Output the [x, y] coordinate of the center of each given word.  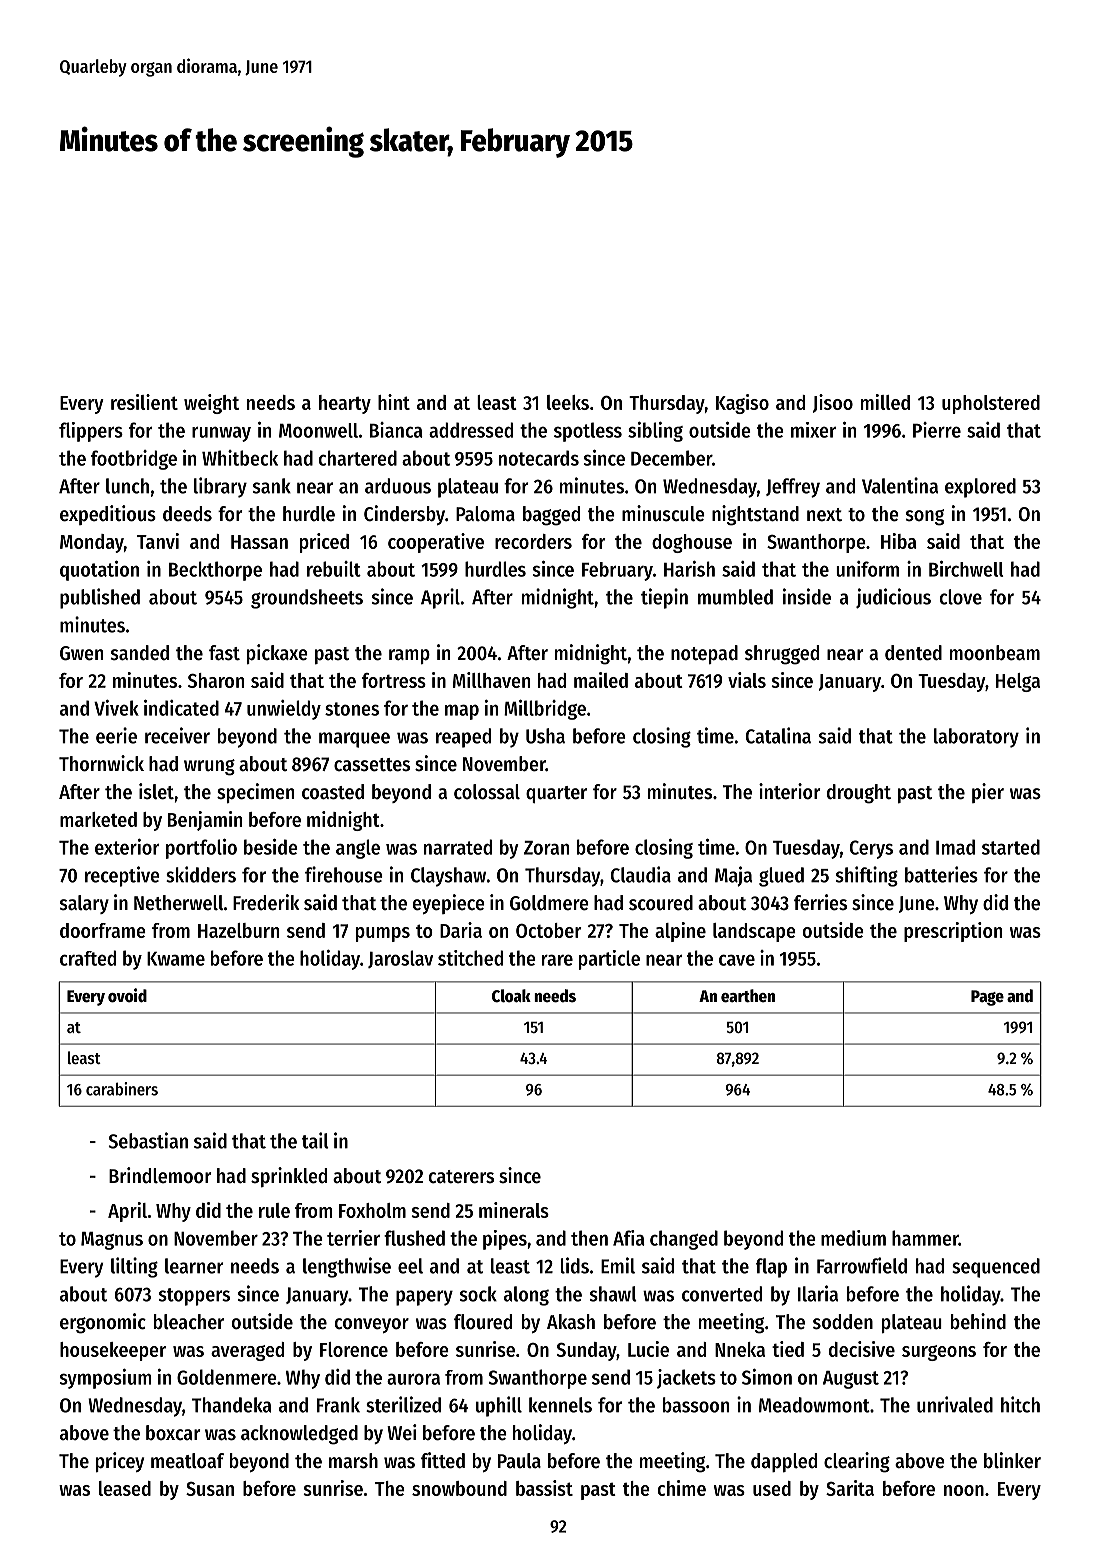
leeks [568, 402]
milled [885, 402]
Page [987, 998]
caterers [461, 1177]
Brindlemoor [160, 1175]
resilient [144, 402]
